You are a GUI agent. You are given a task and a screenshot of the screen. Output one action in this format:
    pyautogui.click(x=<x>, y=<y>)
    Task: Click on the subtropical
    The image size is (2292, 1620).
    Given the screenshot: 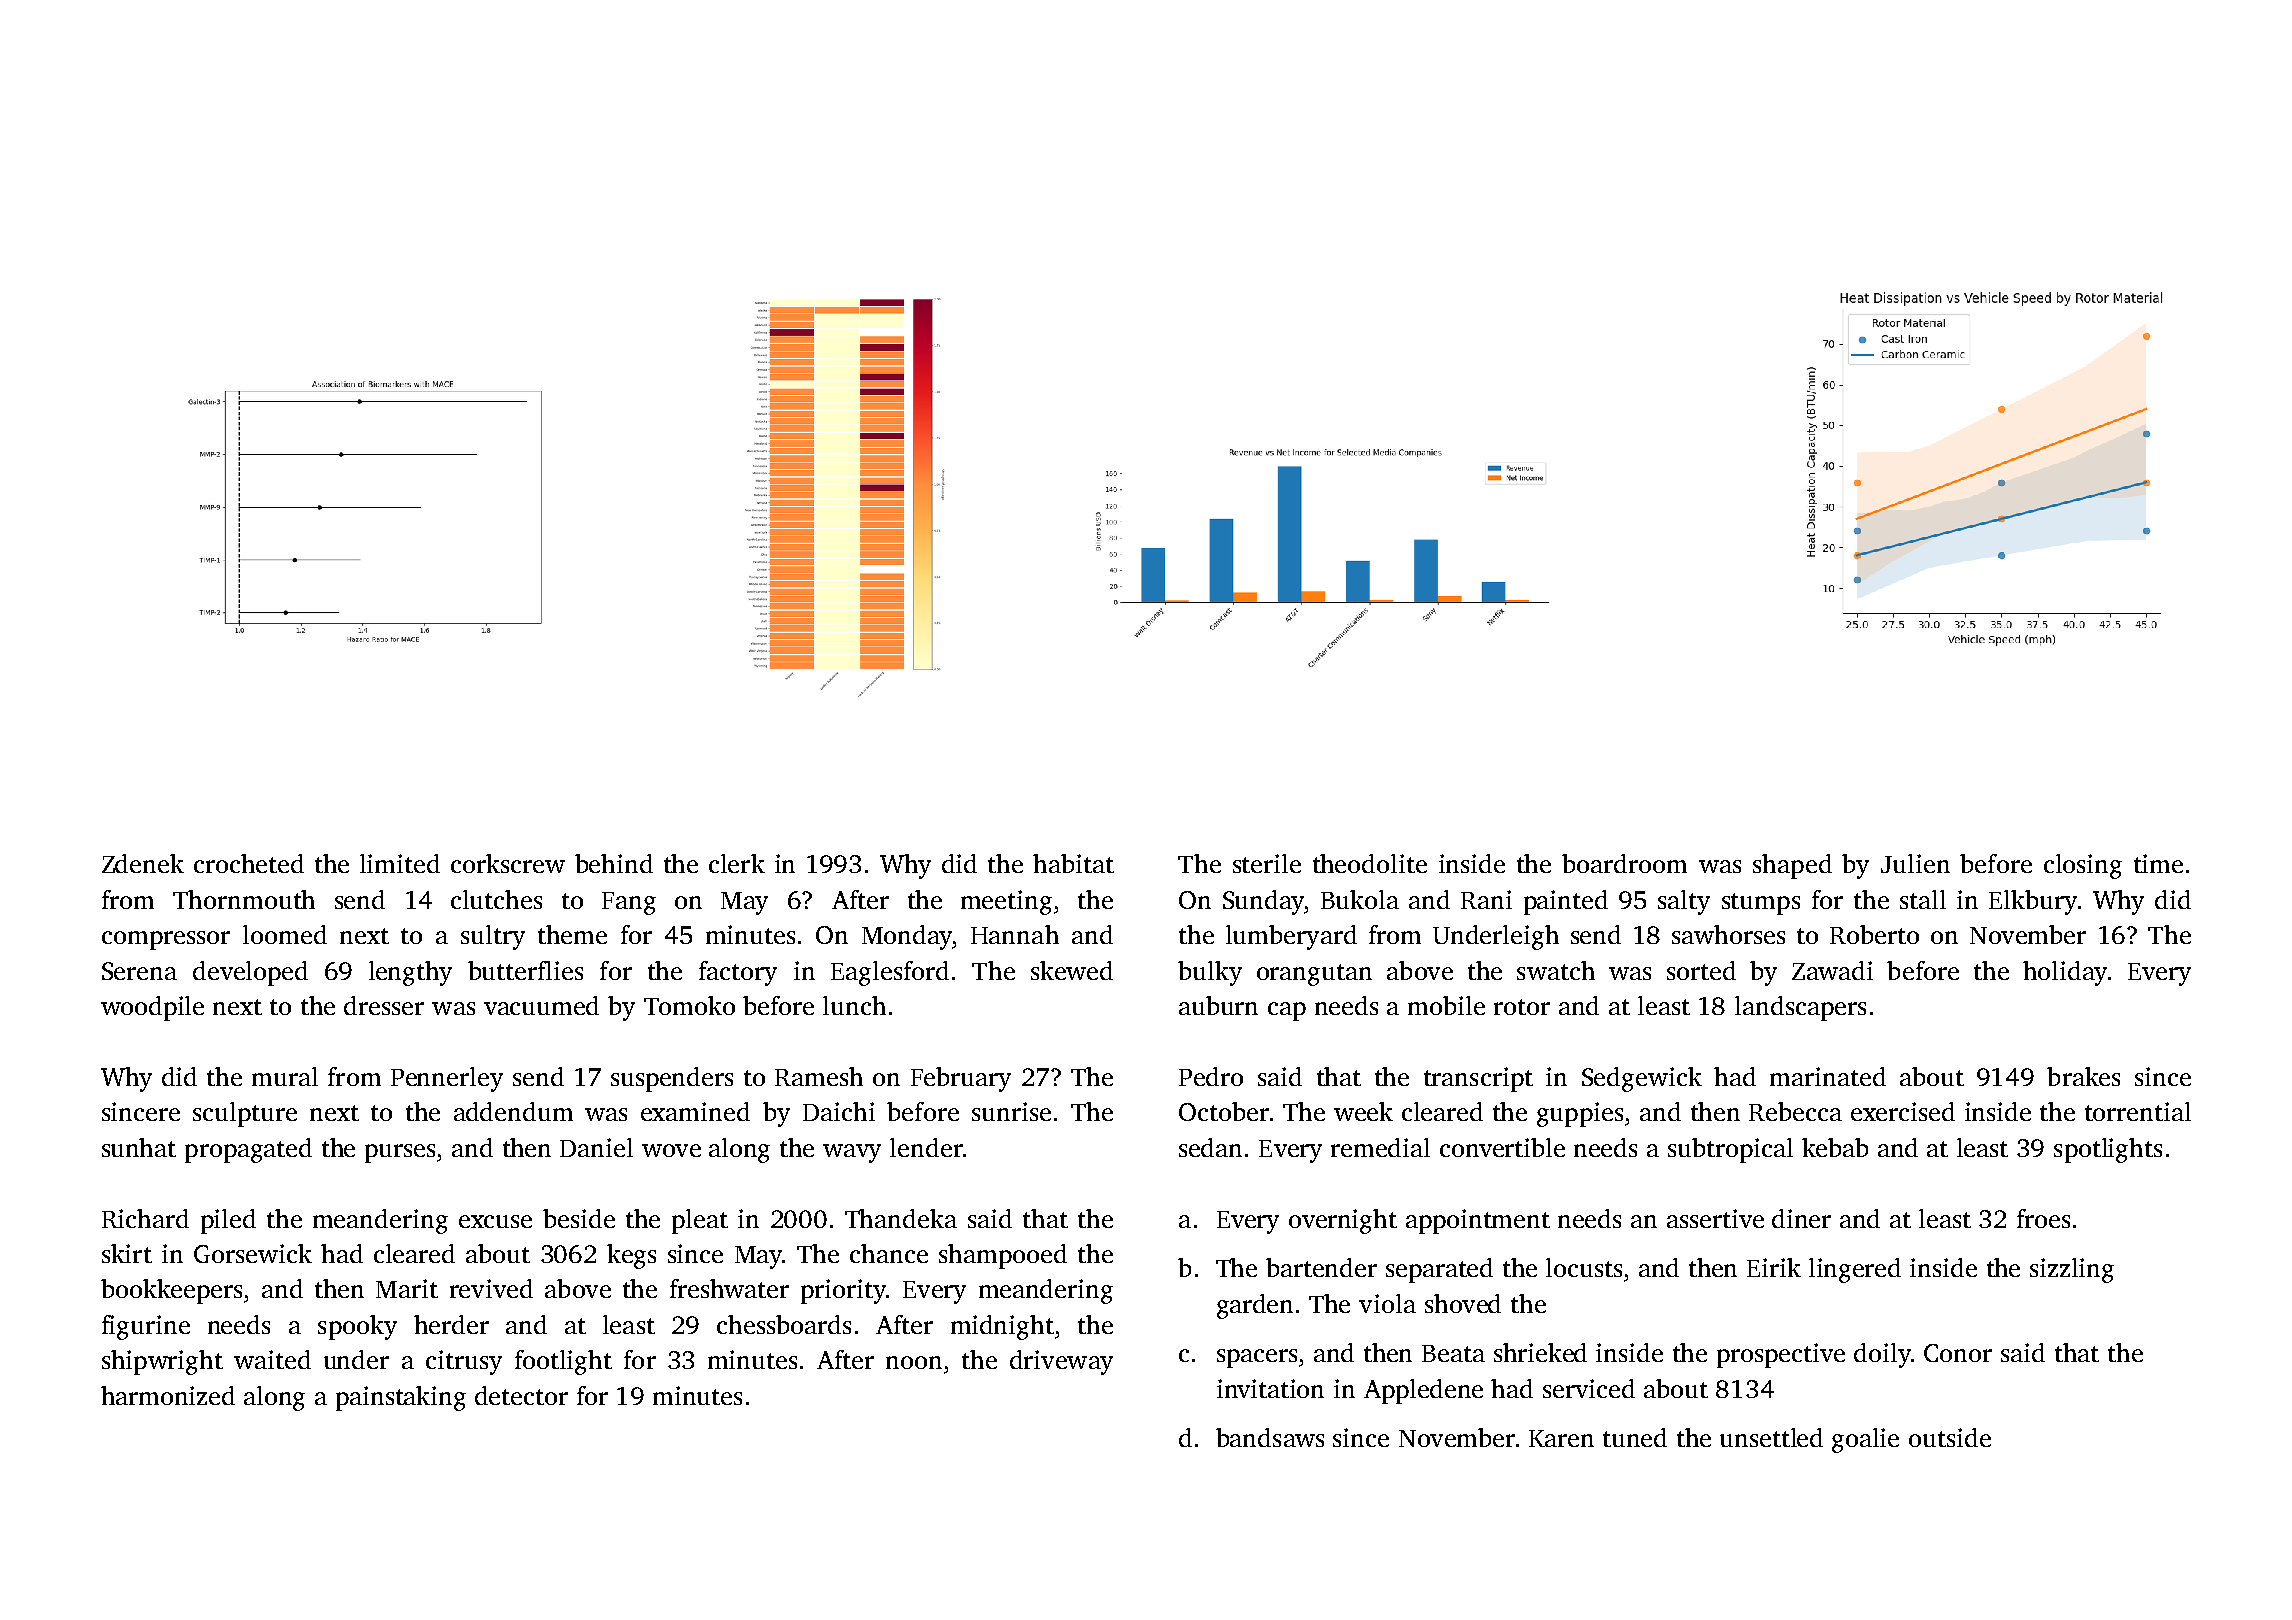 What is the action you would take?
    pyautogui.click(x=1730, y=1150)
